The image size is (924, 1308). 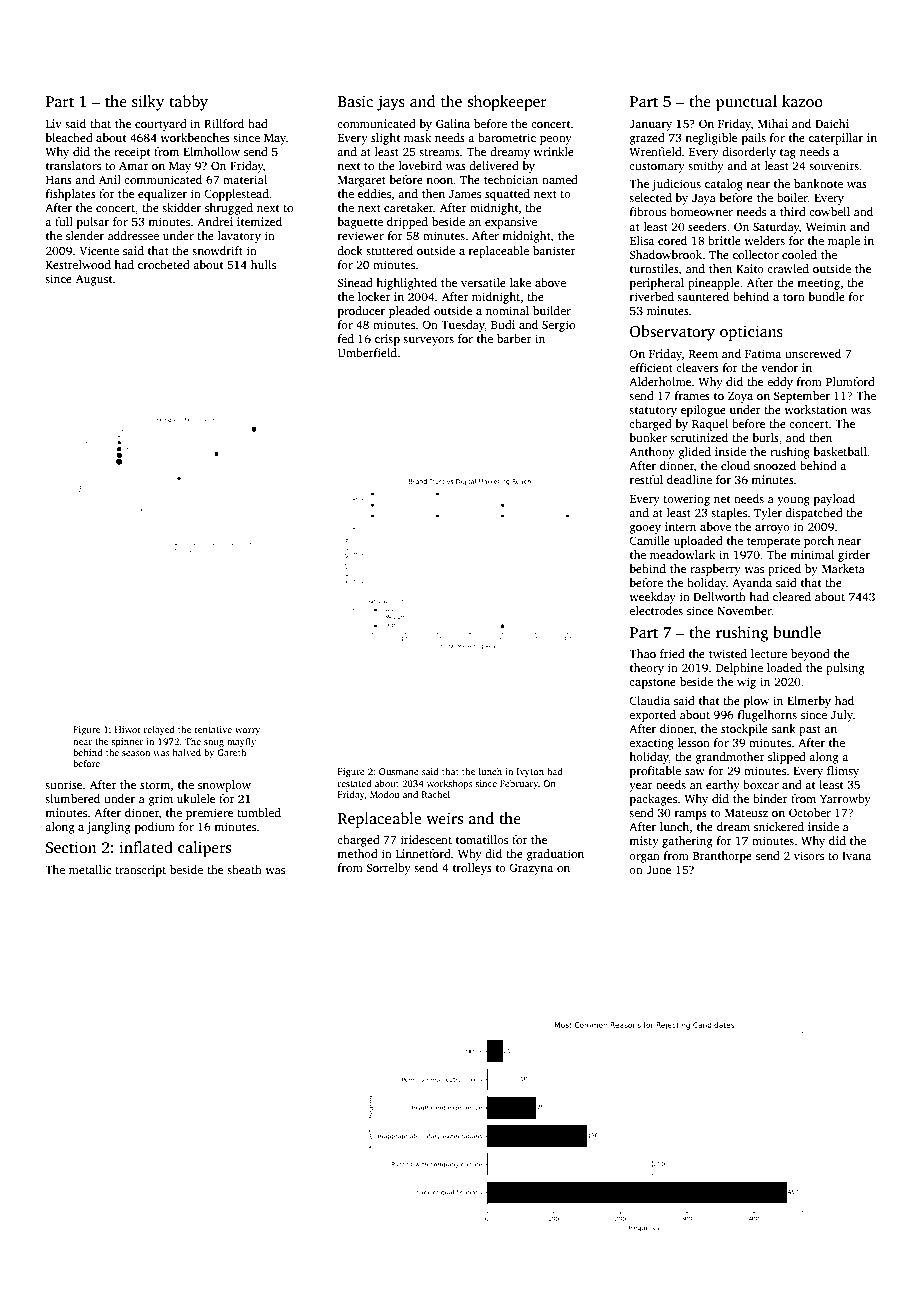 I want to click on Weimin, so click(x=826, y=226).
